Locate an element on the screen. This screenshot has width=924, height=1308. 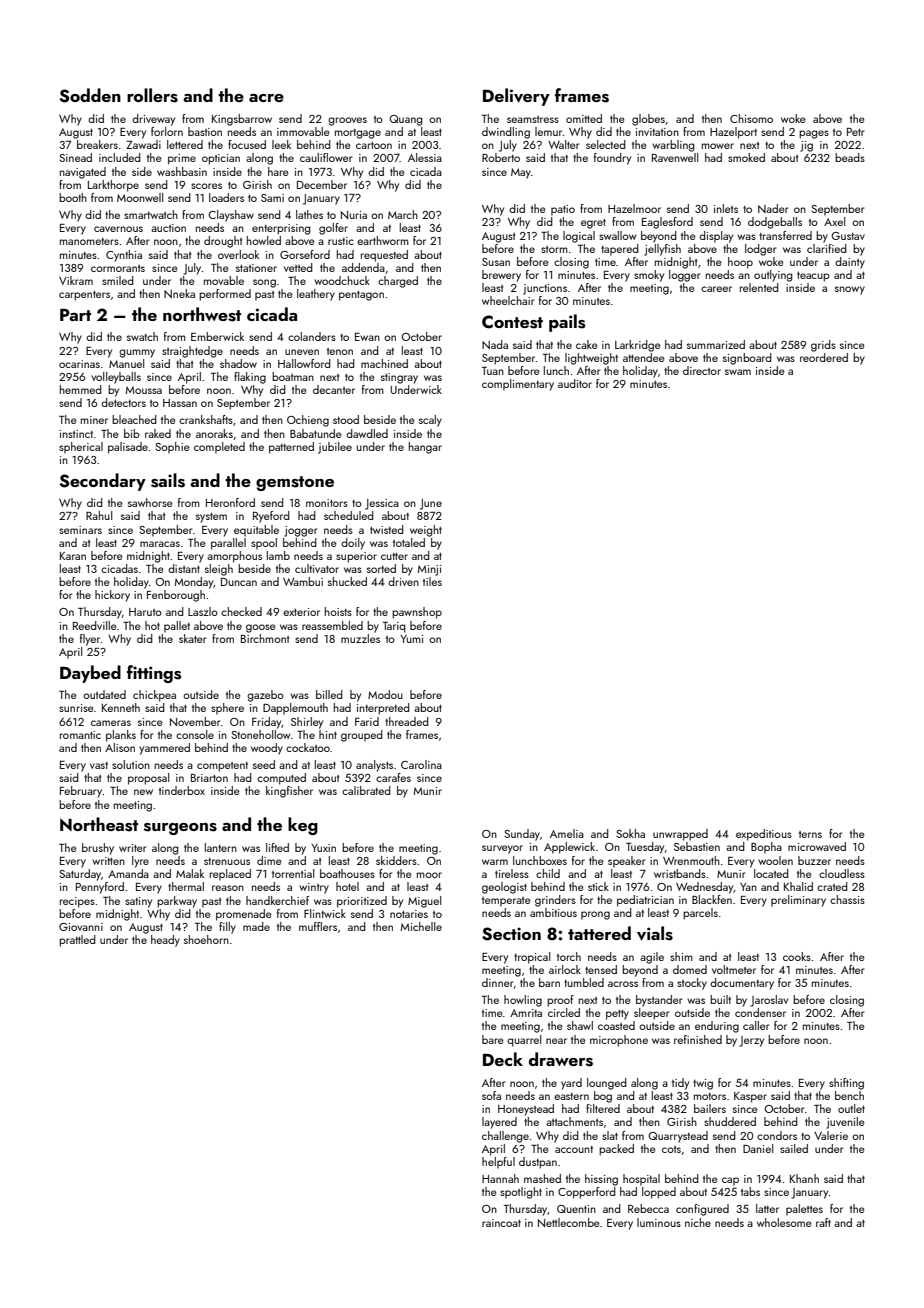
raincoat is located at coordinates (501, 1223).
